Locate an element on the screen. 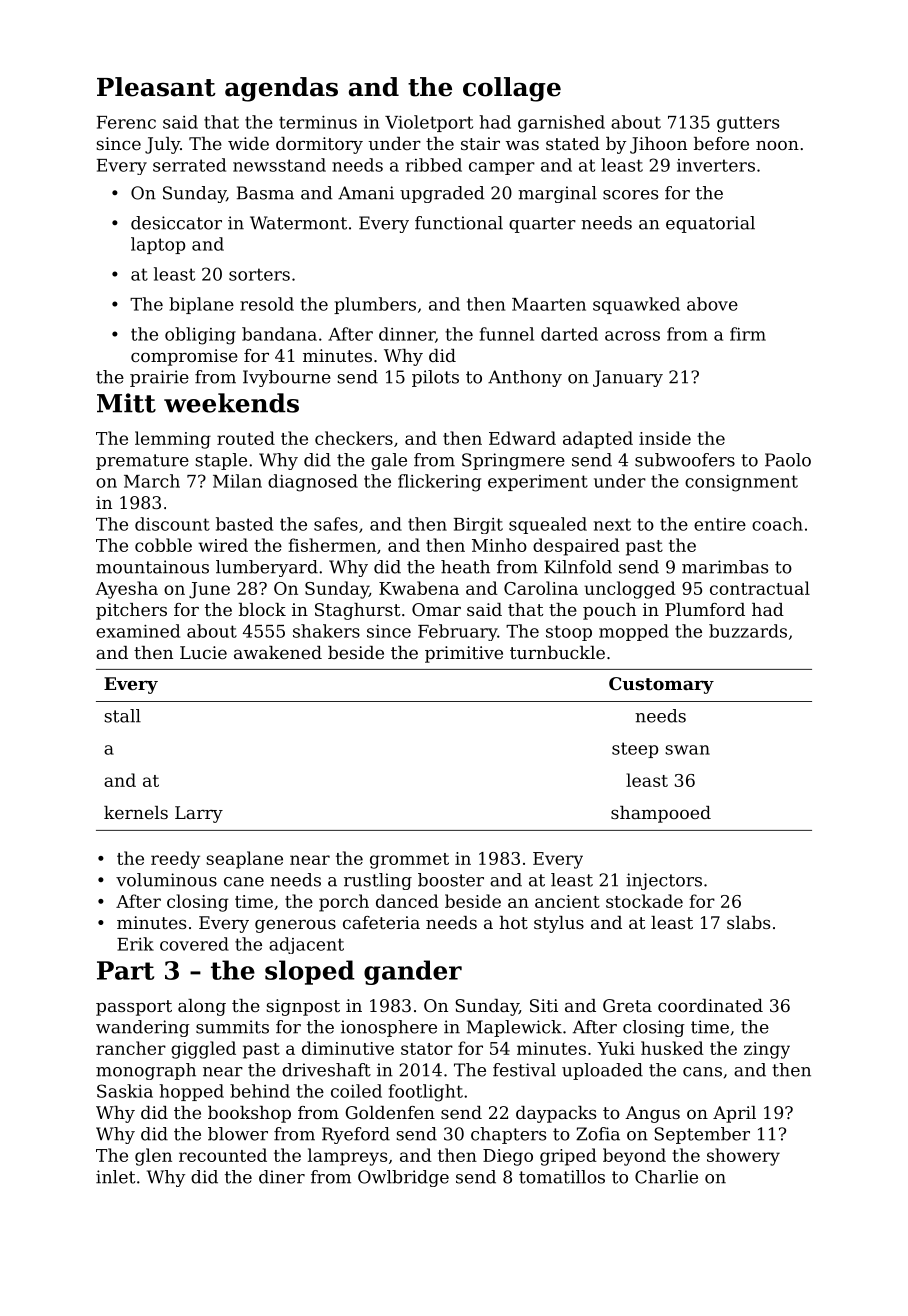 This screenshot has height=1316, width=908. steep is located at coordinates (635, 750).
